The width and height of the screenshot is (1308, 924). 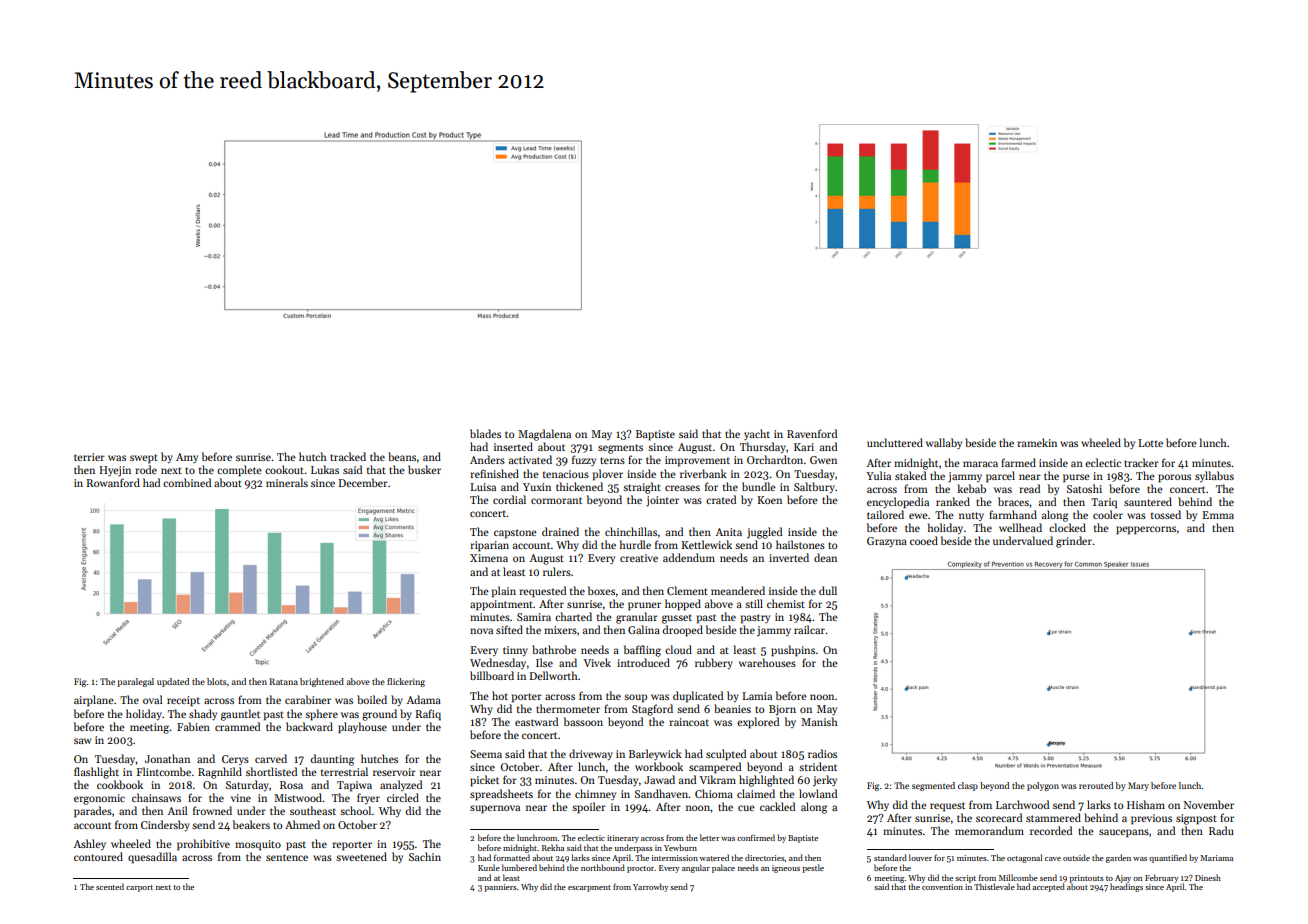 What do you see at coordinates (1138, 786) in the screenshot?
I see `Mary` at bounding box center [1138, 786].
